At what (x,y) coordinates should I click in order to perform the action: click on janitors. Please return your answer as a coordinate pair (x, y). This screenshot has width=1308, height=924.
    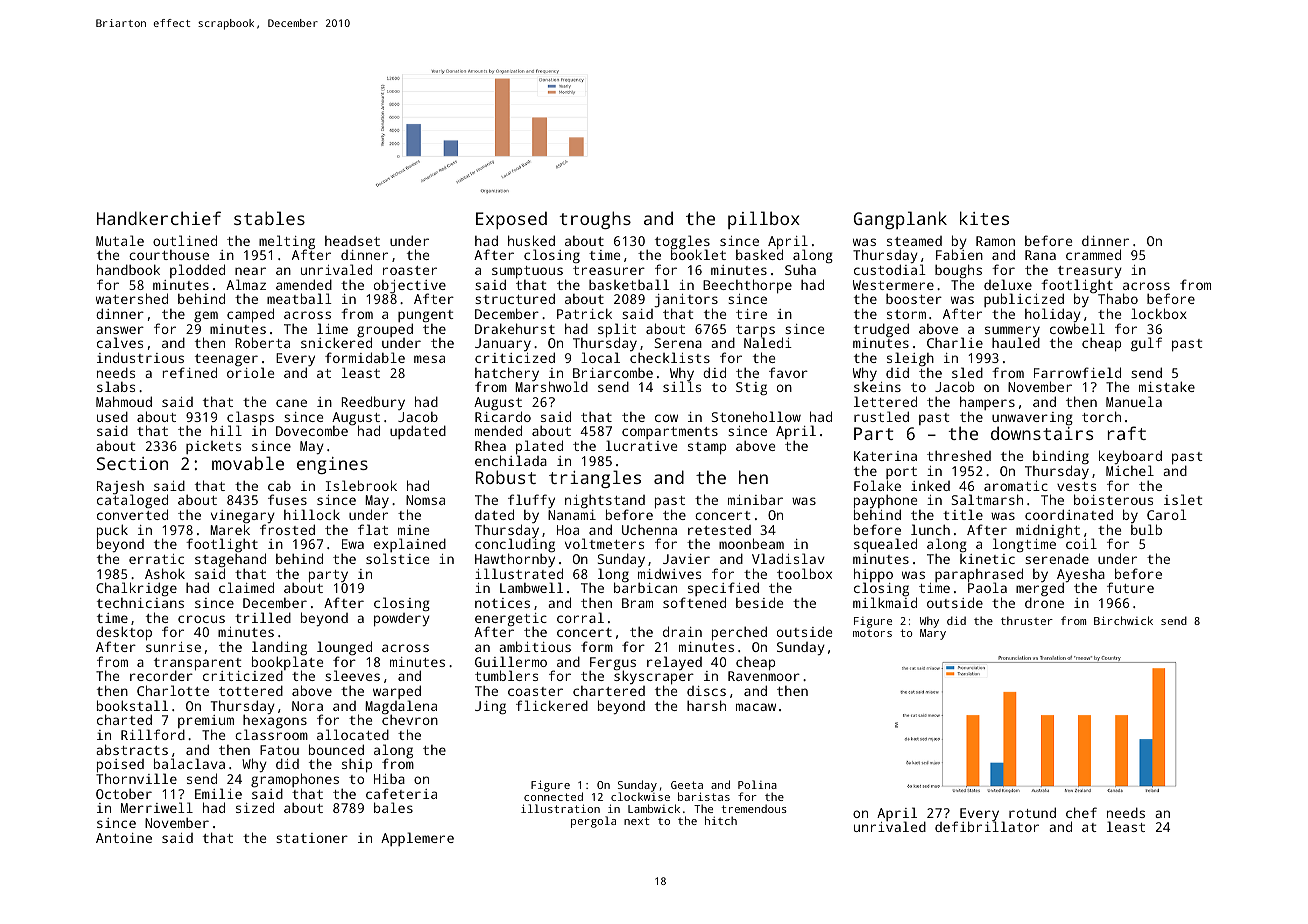
    Looking at the image, I should click on (686, 301).
